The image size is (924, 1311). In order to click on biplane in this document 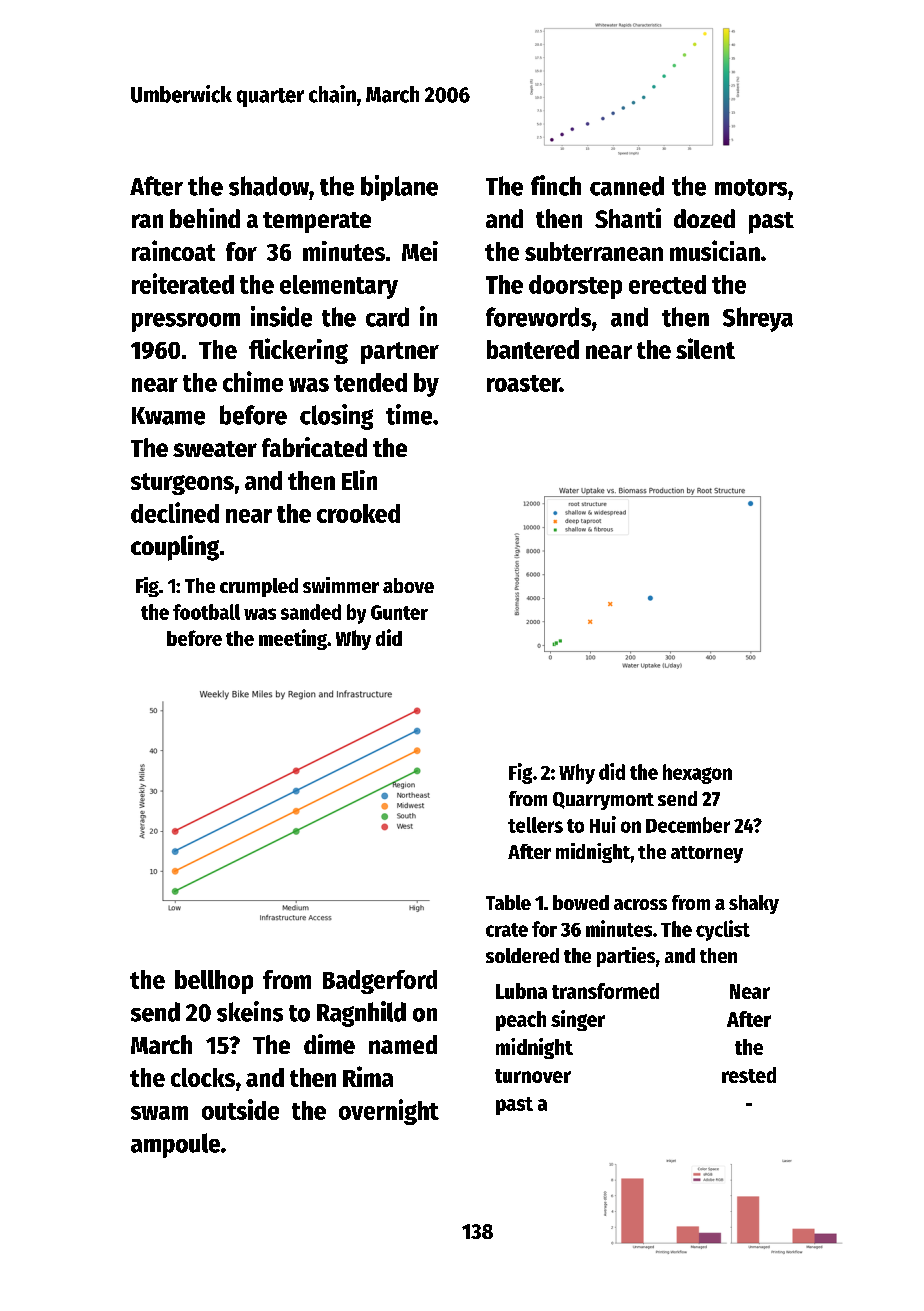, I will do `click(399, 188)`.
